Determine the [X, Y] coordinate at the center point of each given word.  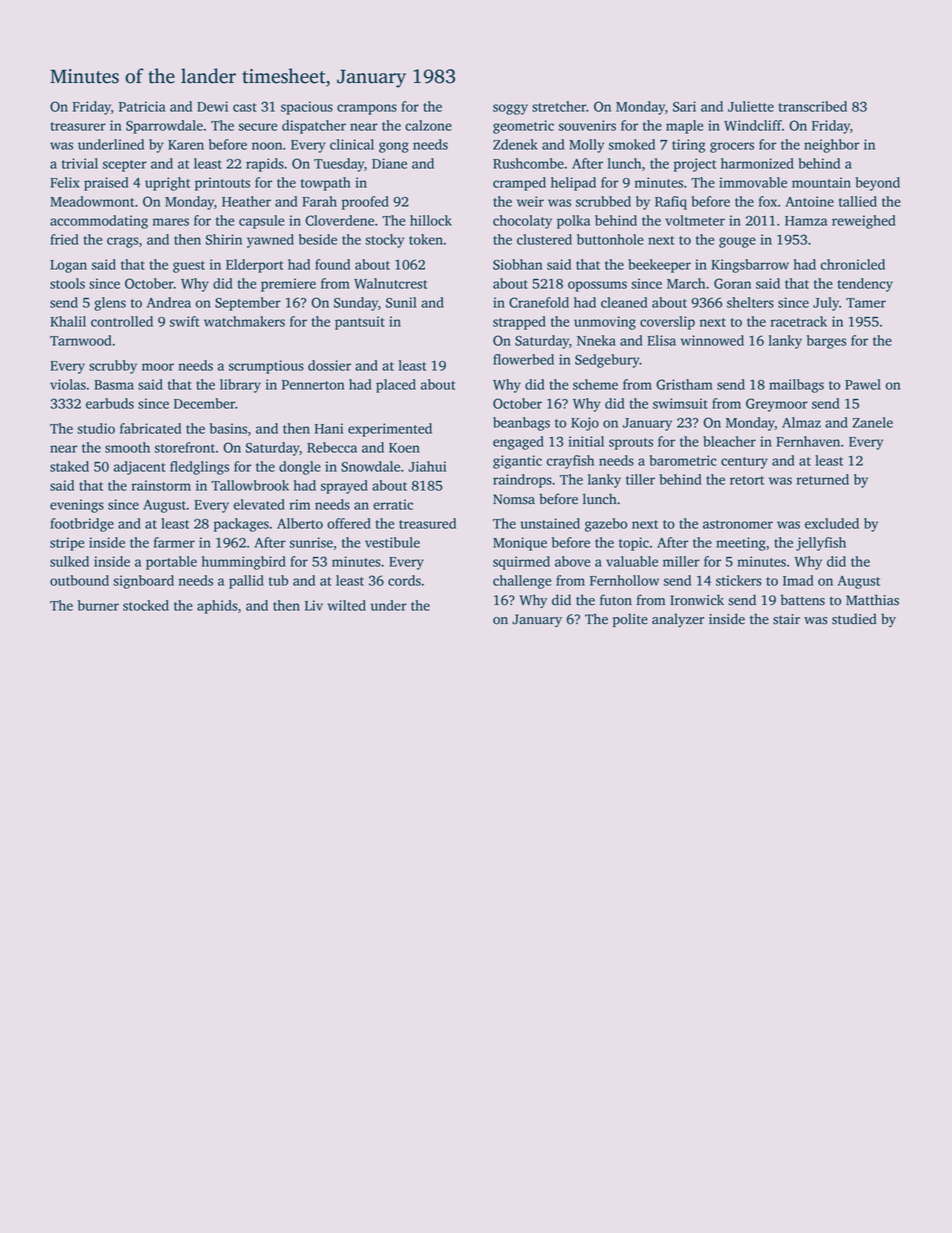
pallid [246, 582]
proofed [365, 203]
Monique [520, 544]
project [695, 165]
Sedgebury [607, 361]
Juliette [751, 106]
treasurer [78, 126]
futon [616, 600]
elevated [259, 504]
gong [394, 147]
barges [826, 342]
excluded [832, 523]
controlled [122, 321]
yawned [270, 241]
